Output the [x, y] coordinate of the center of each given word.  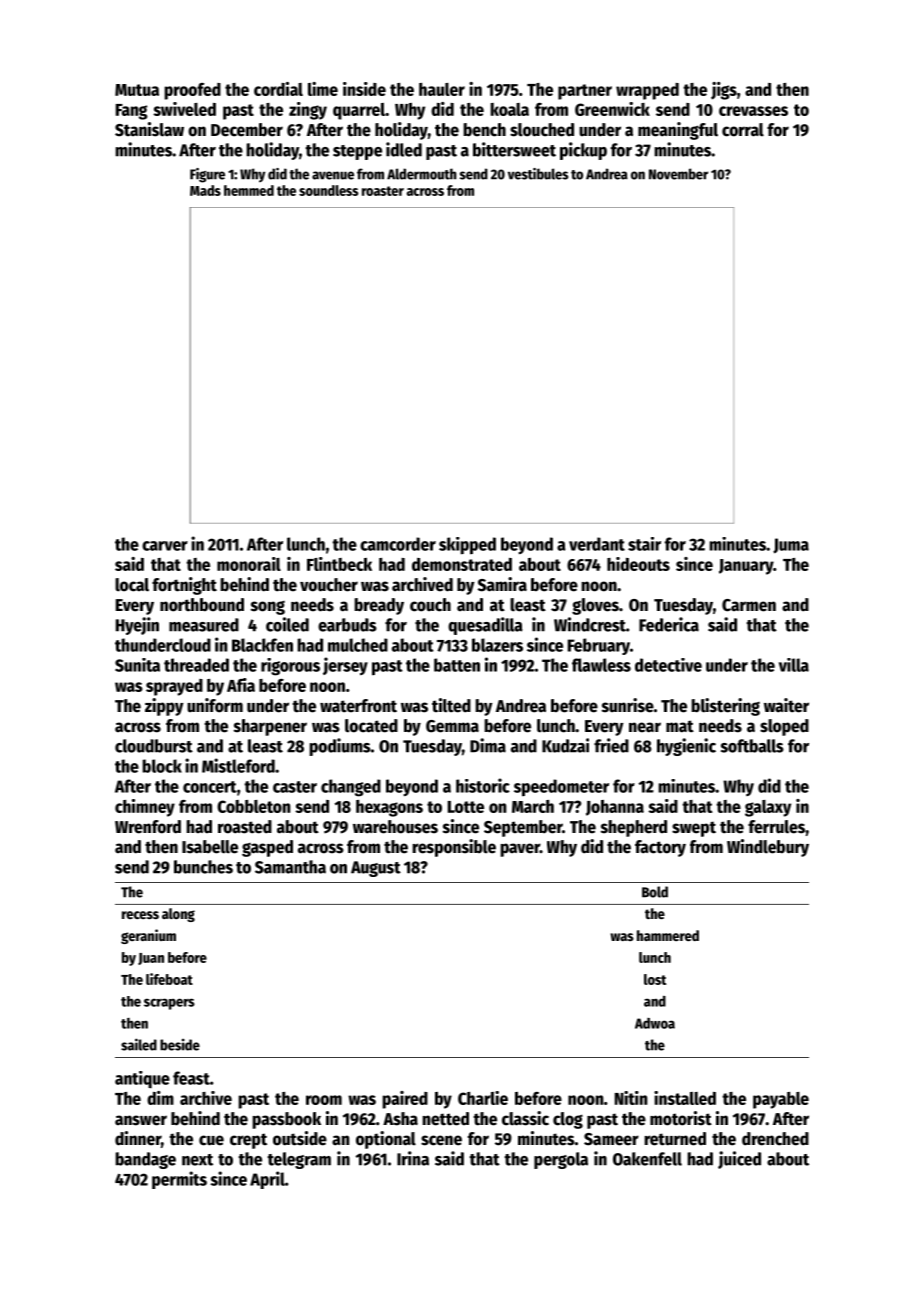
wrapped [647, 91]
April [267, 1180]
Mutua [137, 90]
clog [568, 1120]
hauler [442, 89]
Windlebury [768, 848]
